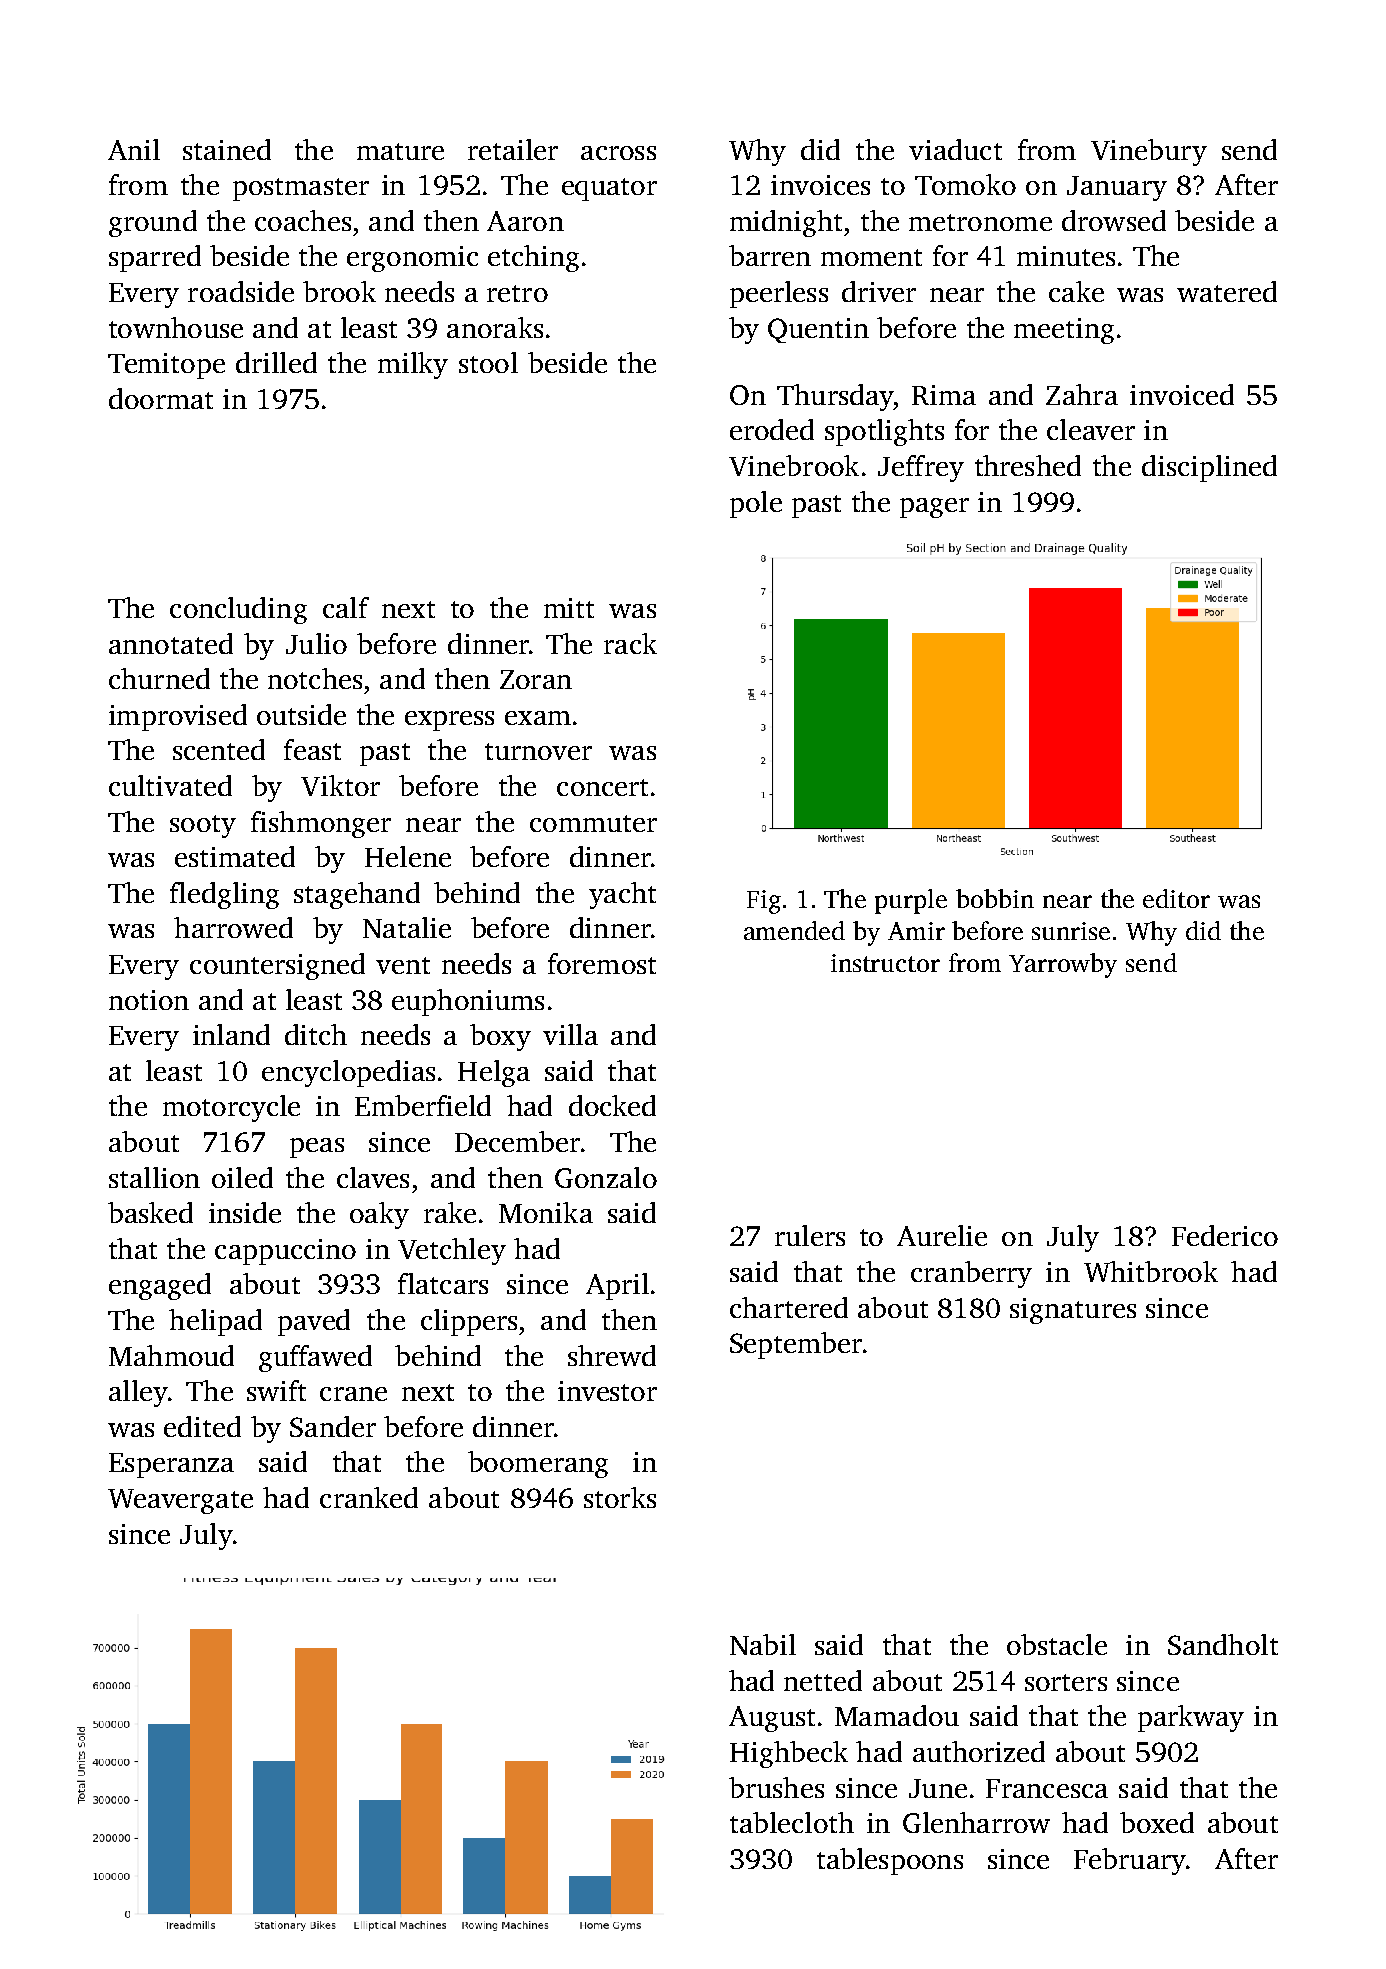 The width and height of the image is (1386, 1969). Describe the element at coordinates (995, 898) in the image. I see `bobbin` at that location.
